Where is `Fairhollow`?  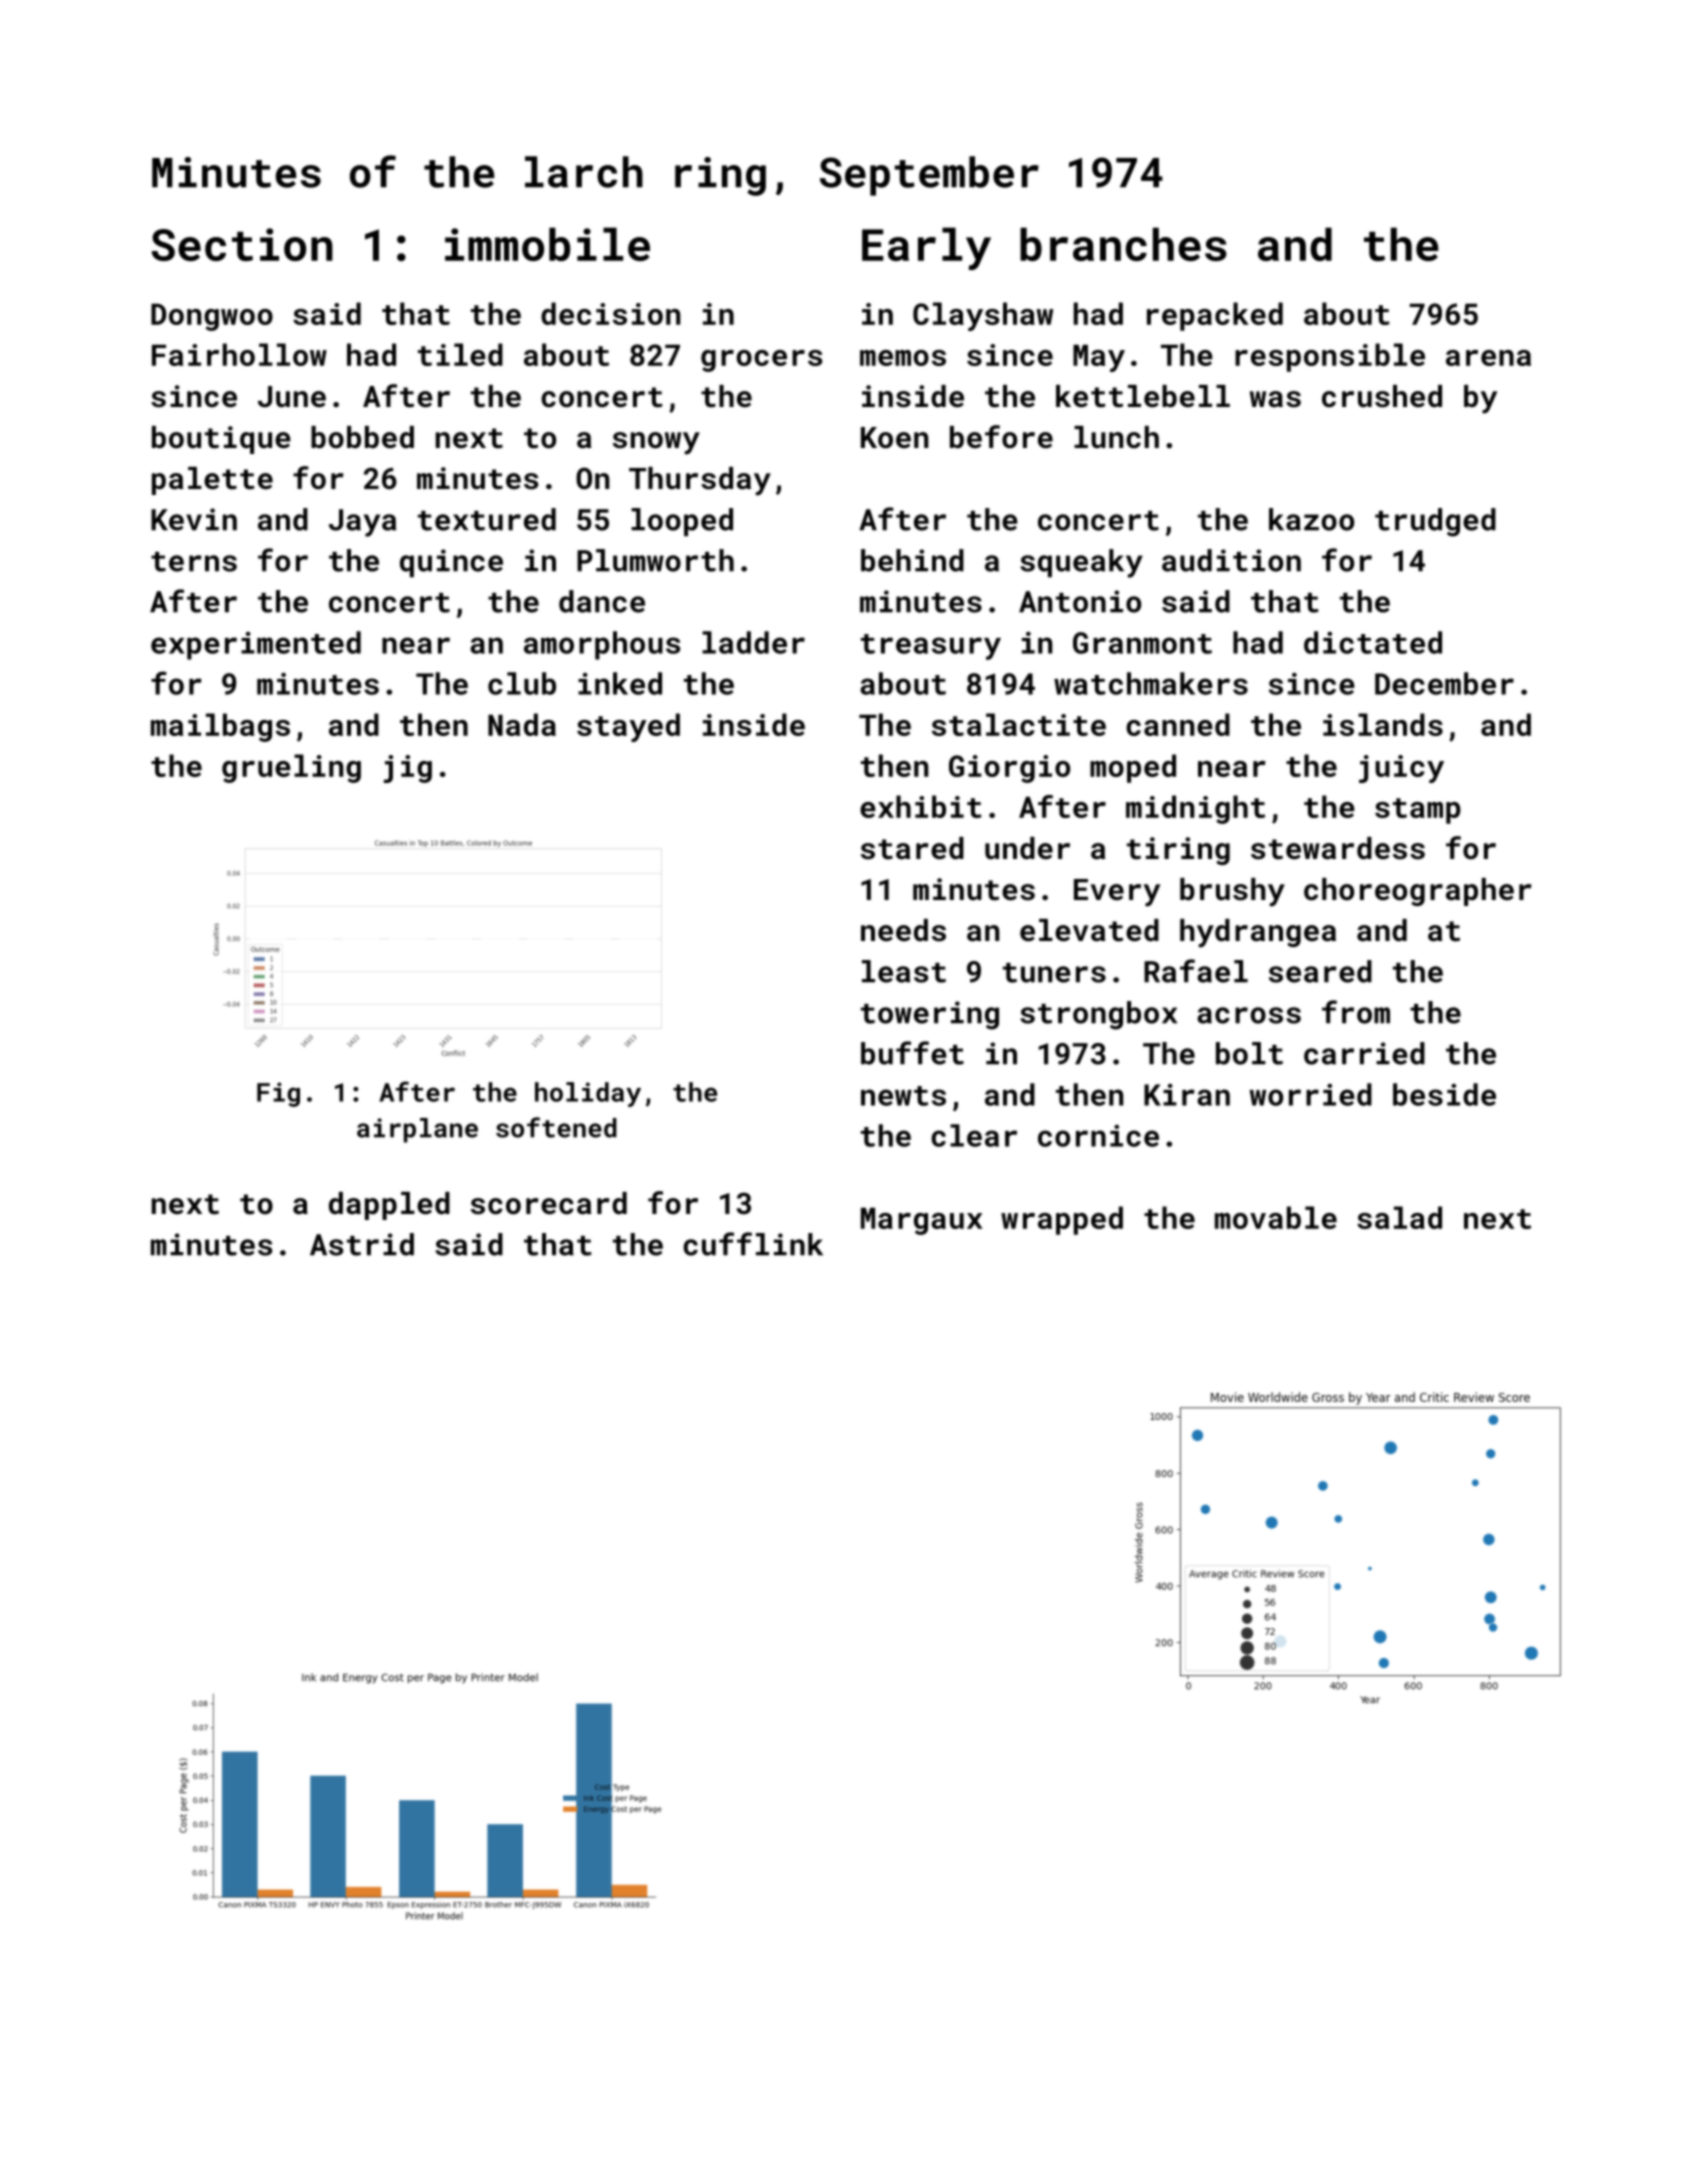
Fairhollow is located at coordinates (239, 354).
